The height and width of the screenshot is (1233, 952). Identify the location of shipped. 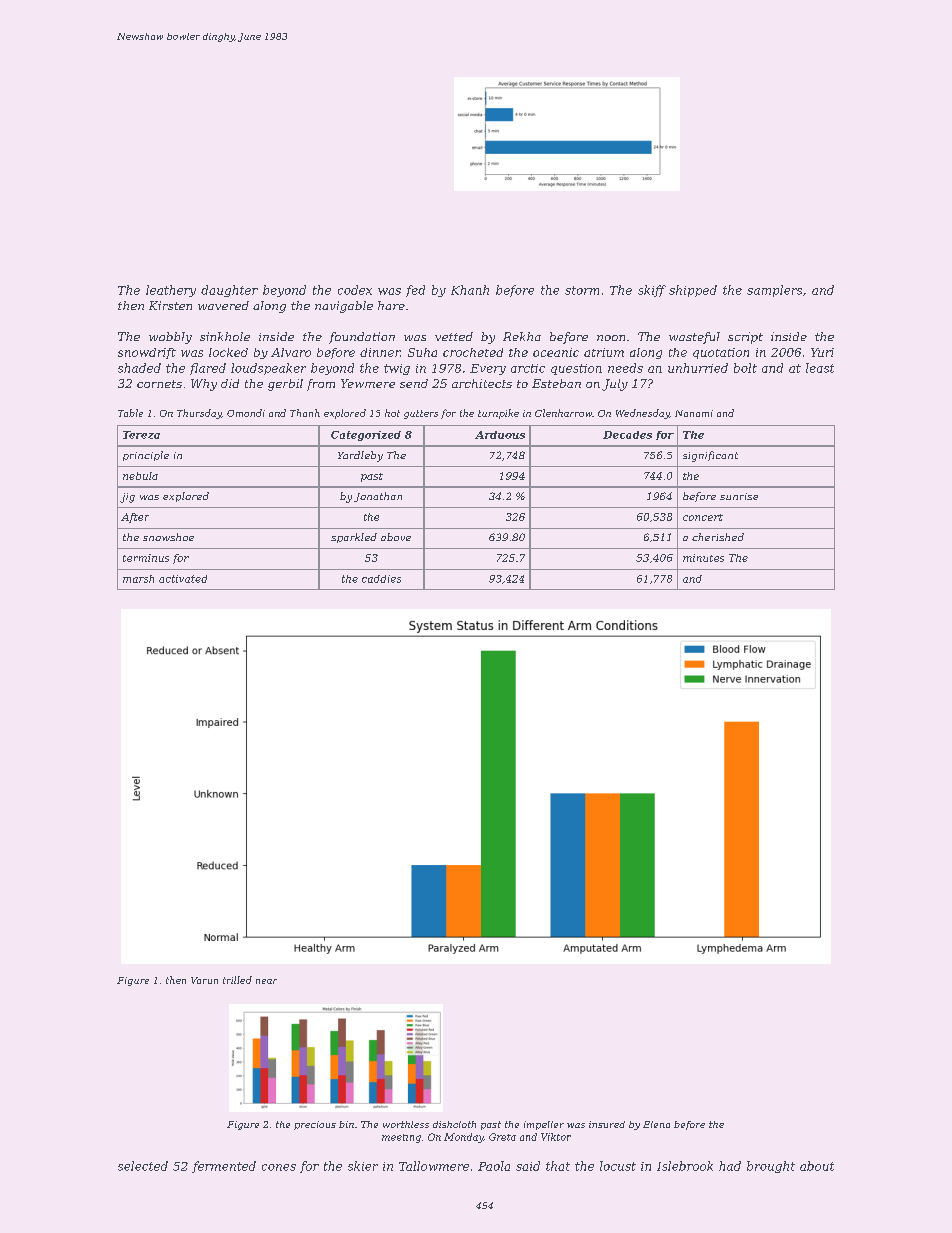
(693, 291).
